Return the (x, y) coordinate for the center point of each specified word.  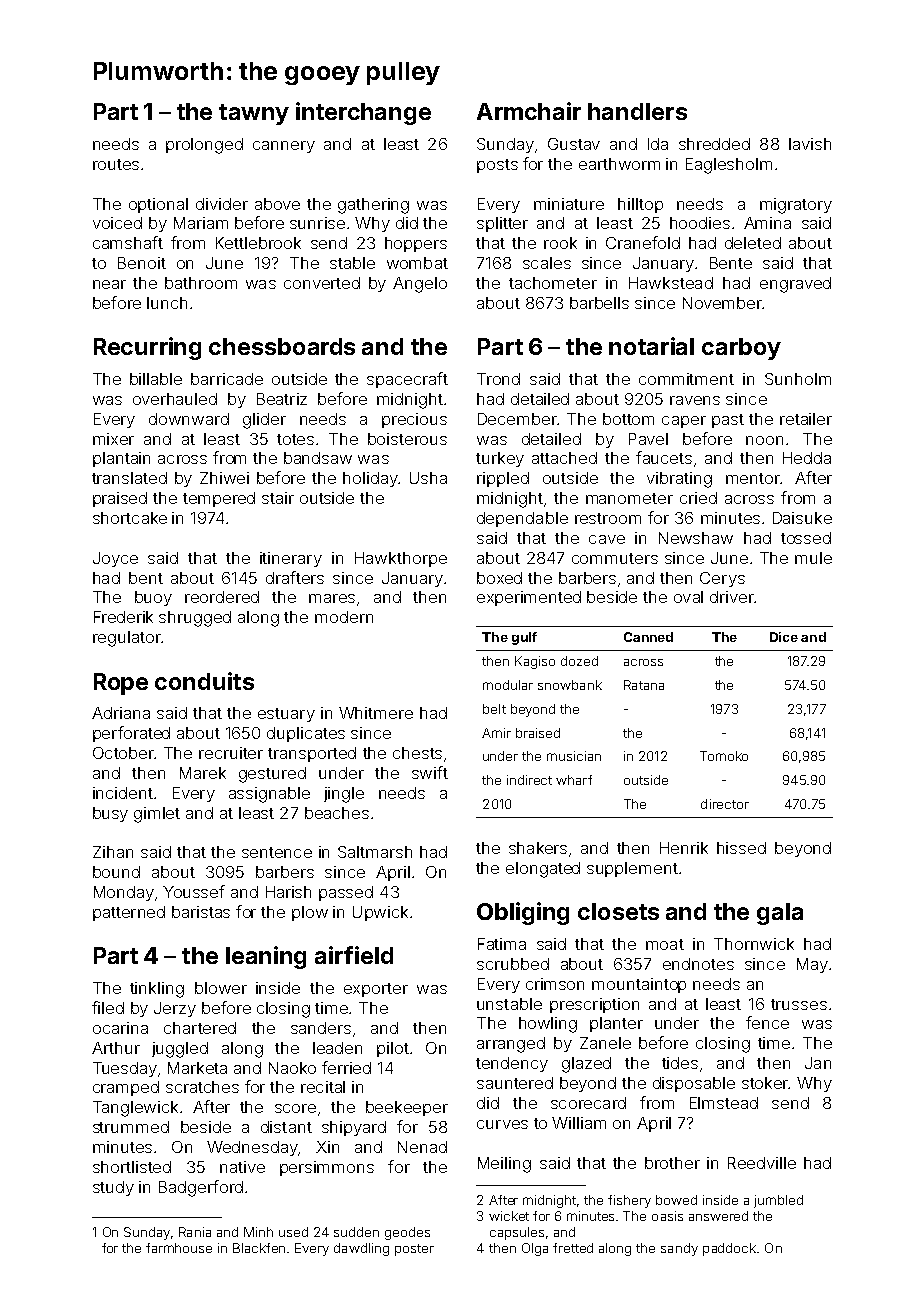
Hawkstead (671, 283)
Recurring (147, 348)
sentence (277, 852)
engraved (795, 285)
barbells (599, 303)
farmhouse (179, 1248)
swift (430, 772)
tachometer (553, 283)
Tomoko (724, 756)
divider (222, 204)
